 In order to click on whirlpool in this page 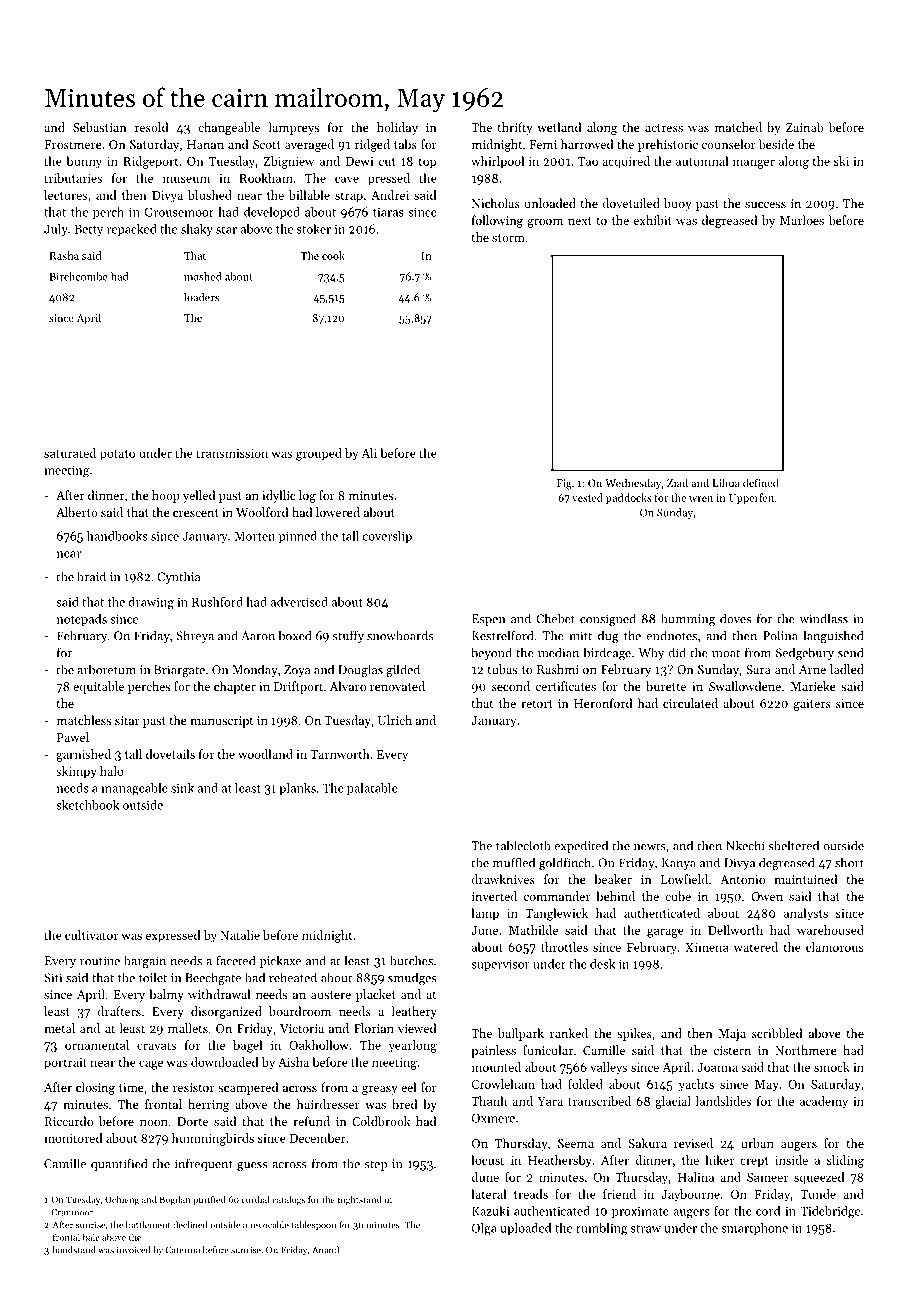, I will do `click(497, 162)`.
